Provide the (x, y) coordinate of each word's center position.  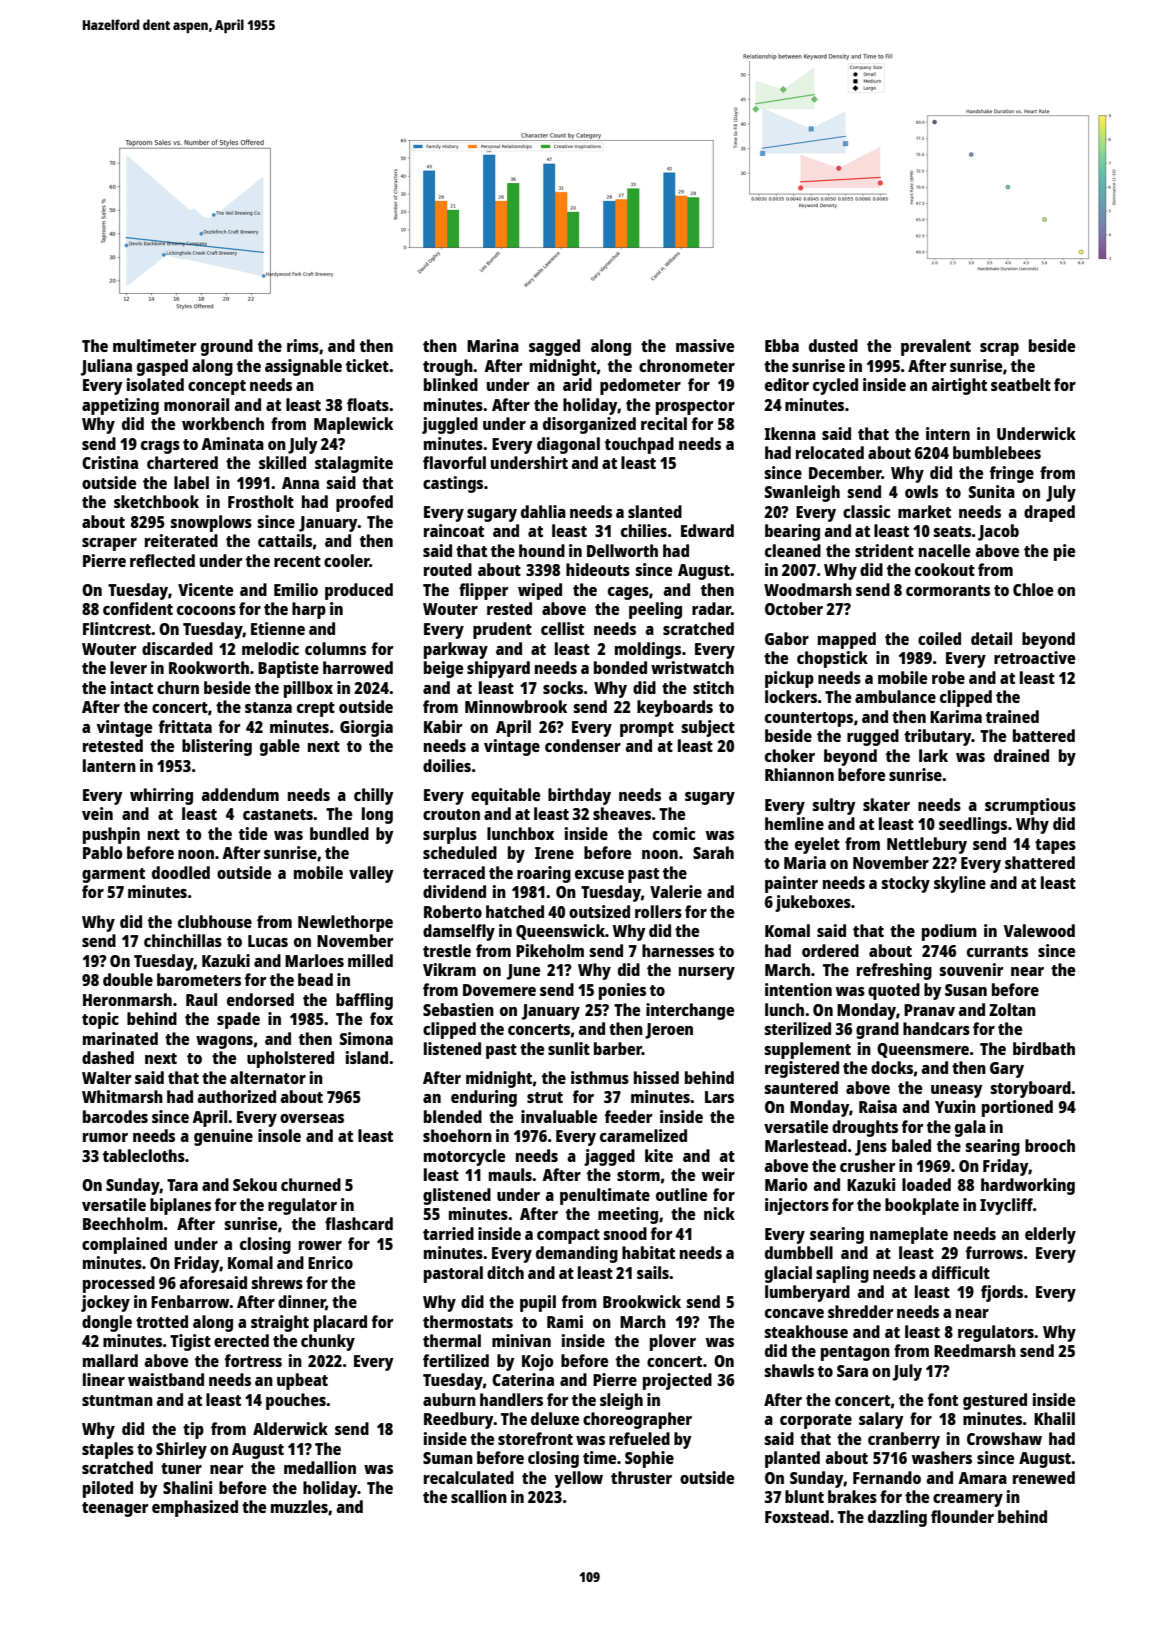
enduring (484, 1098)
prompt (647, 729)
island (367, 1057)
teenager (115, 1509)
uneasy (957, 1091)
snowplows (211, 523)
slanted (655, 511)
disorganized (589, 425)
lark (933, 755)
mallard (110, 1360)
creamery (968, 1500)
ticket (367, 365)
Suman (448, 1458)
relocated (830, 452)
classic (866, 511)
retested (113, 745)
